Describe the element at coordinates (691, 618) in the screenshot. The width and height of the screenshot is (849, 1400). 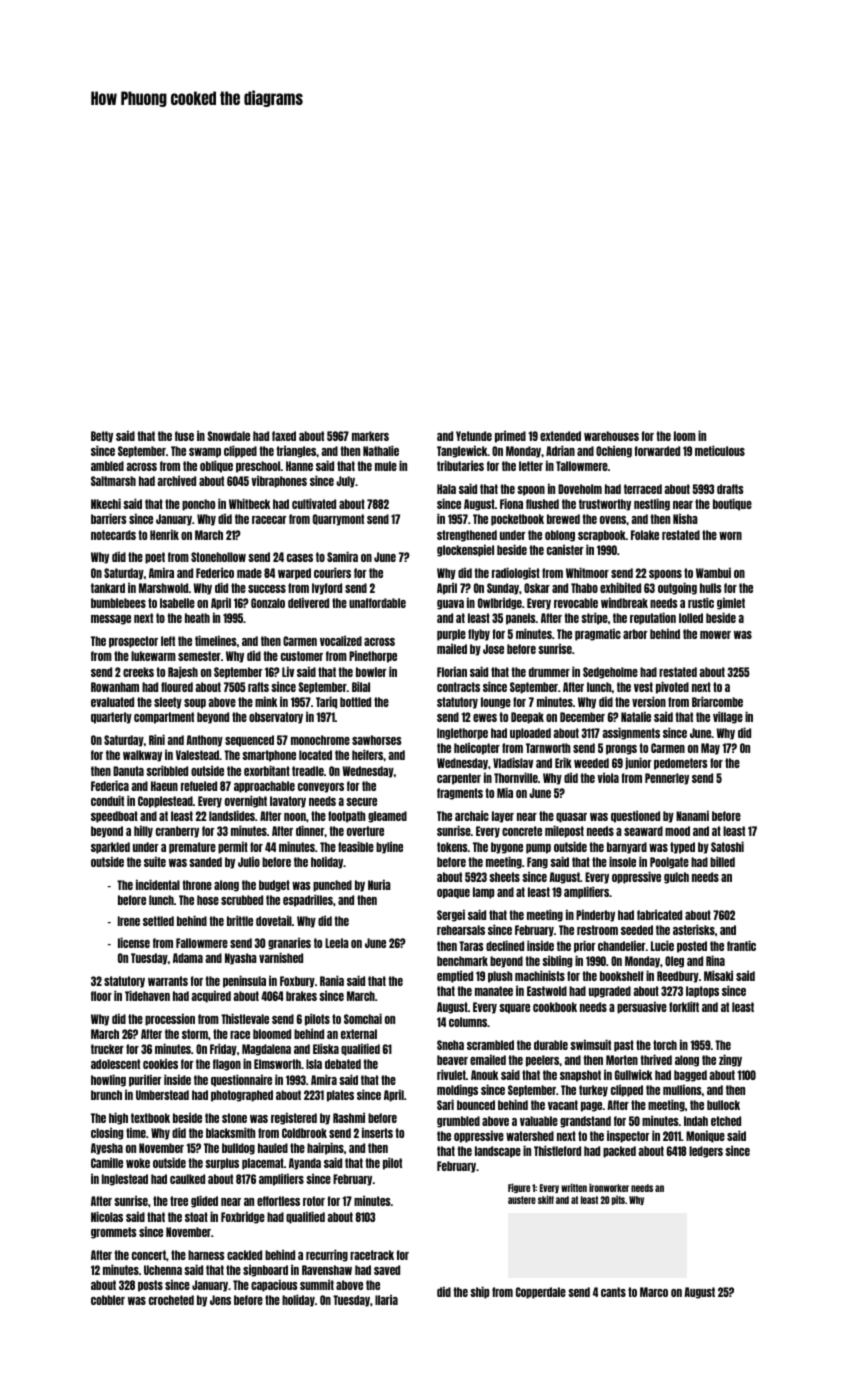
I see `lolled` at that location.
